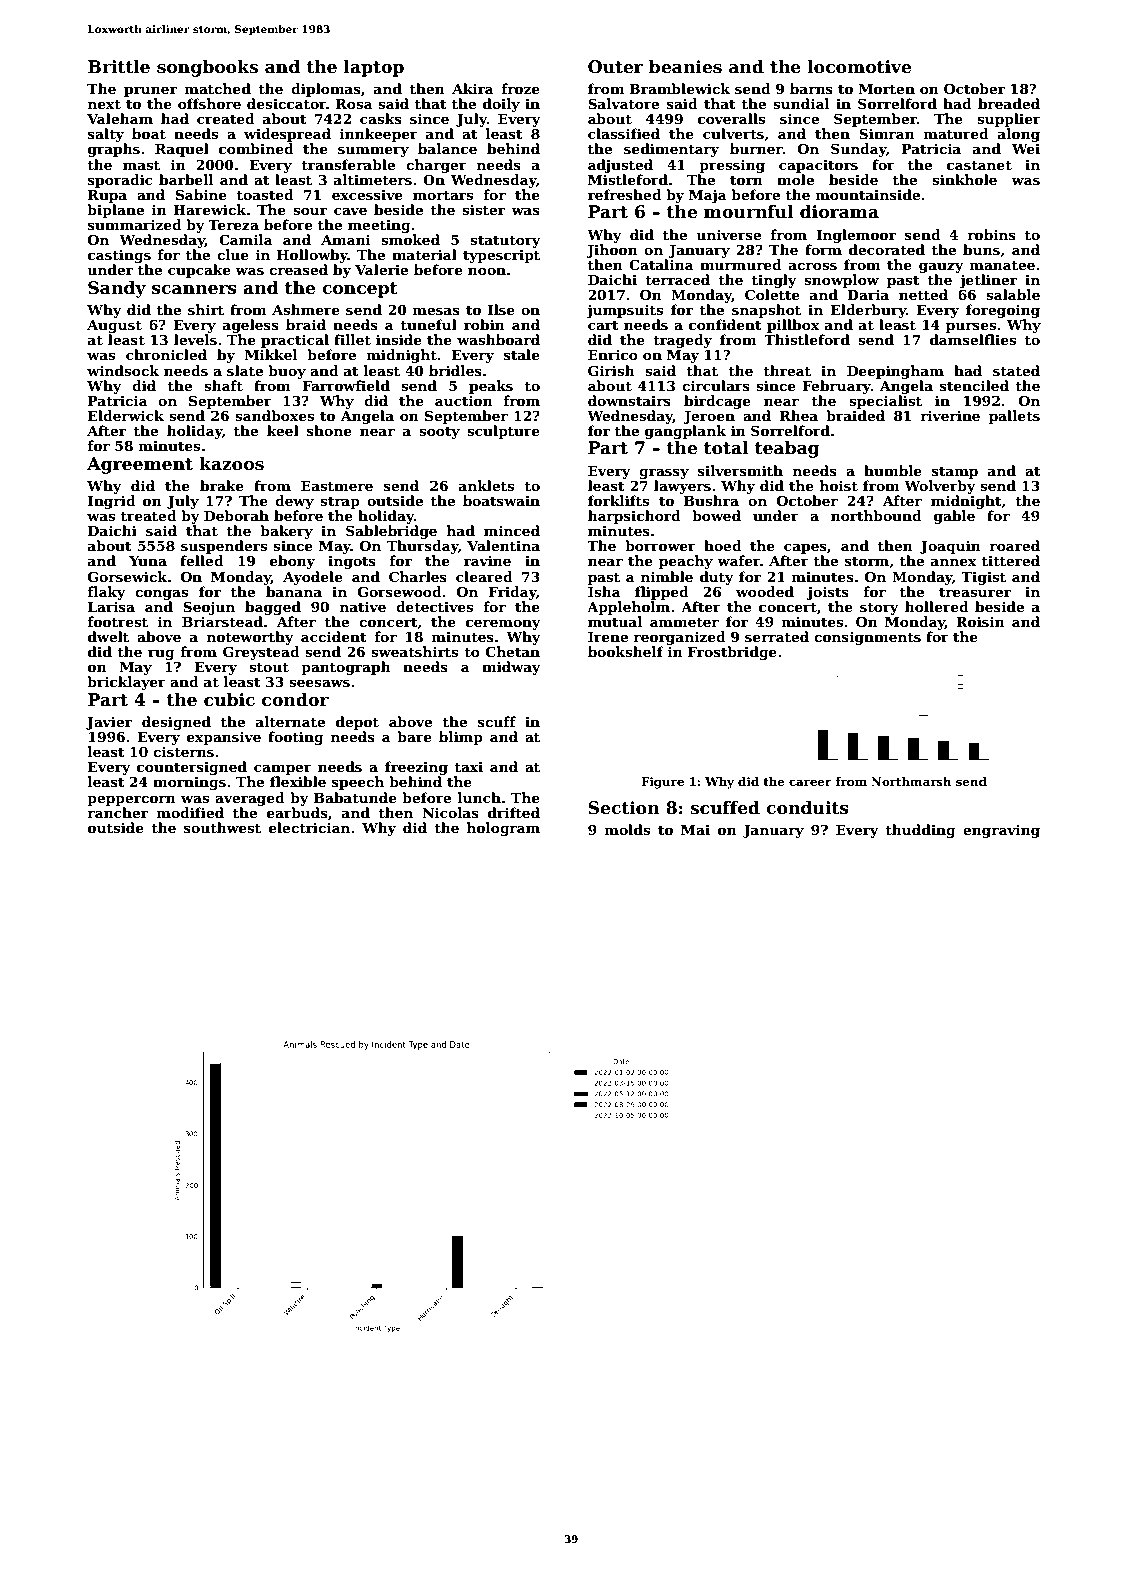 The height and width of the document is (1595, 1128). Describe the element at coordinates (671, 150) in the document. I see `sedimentary` at that location.
